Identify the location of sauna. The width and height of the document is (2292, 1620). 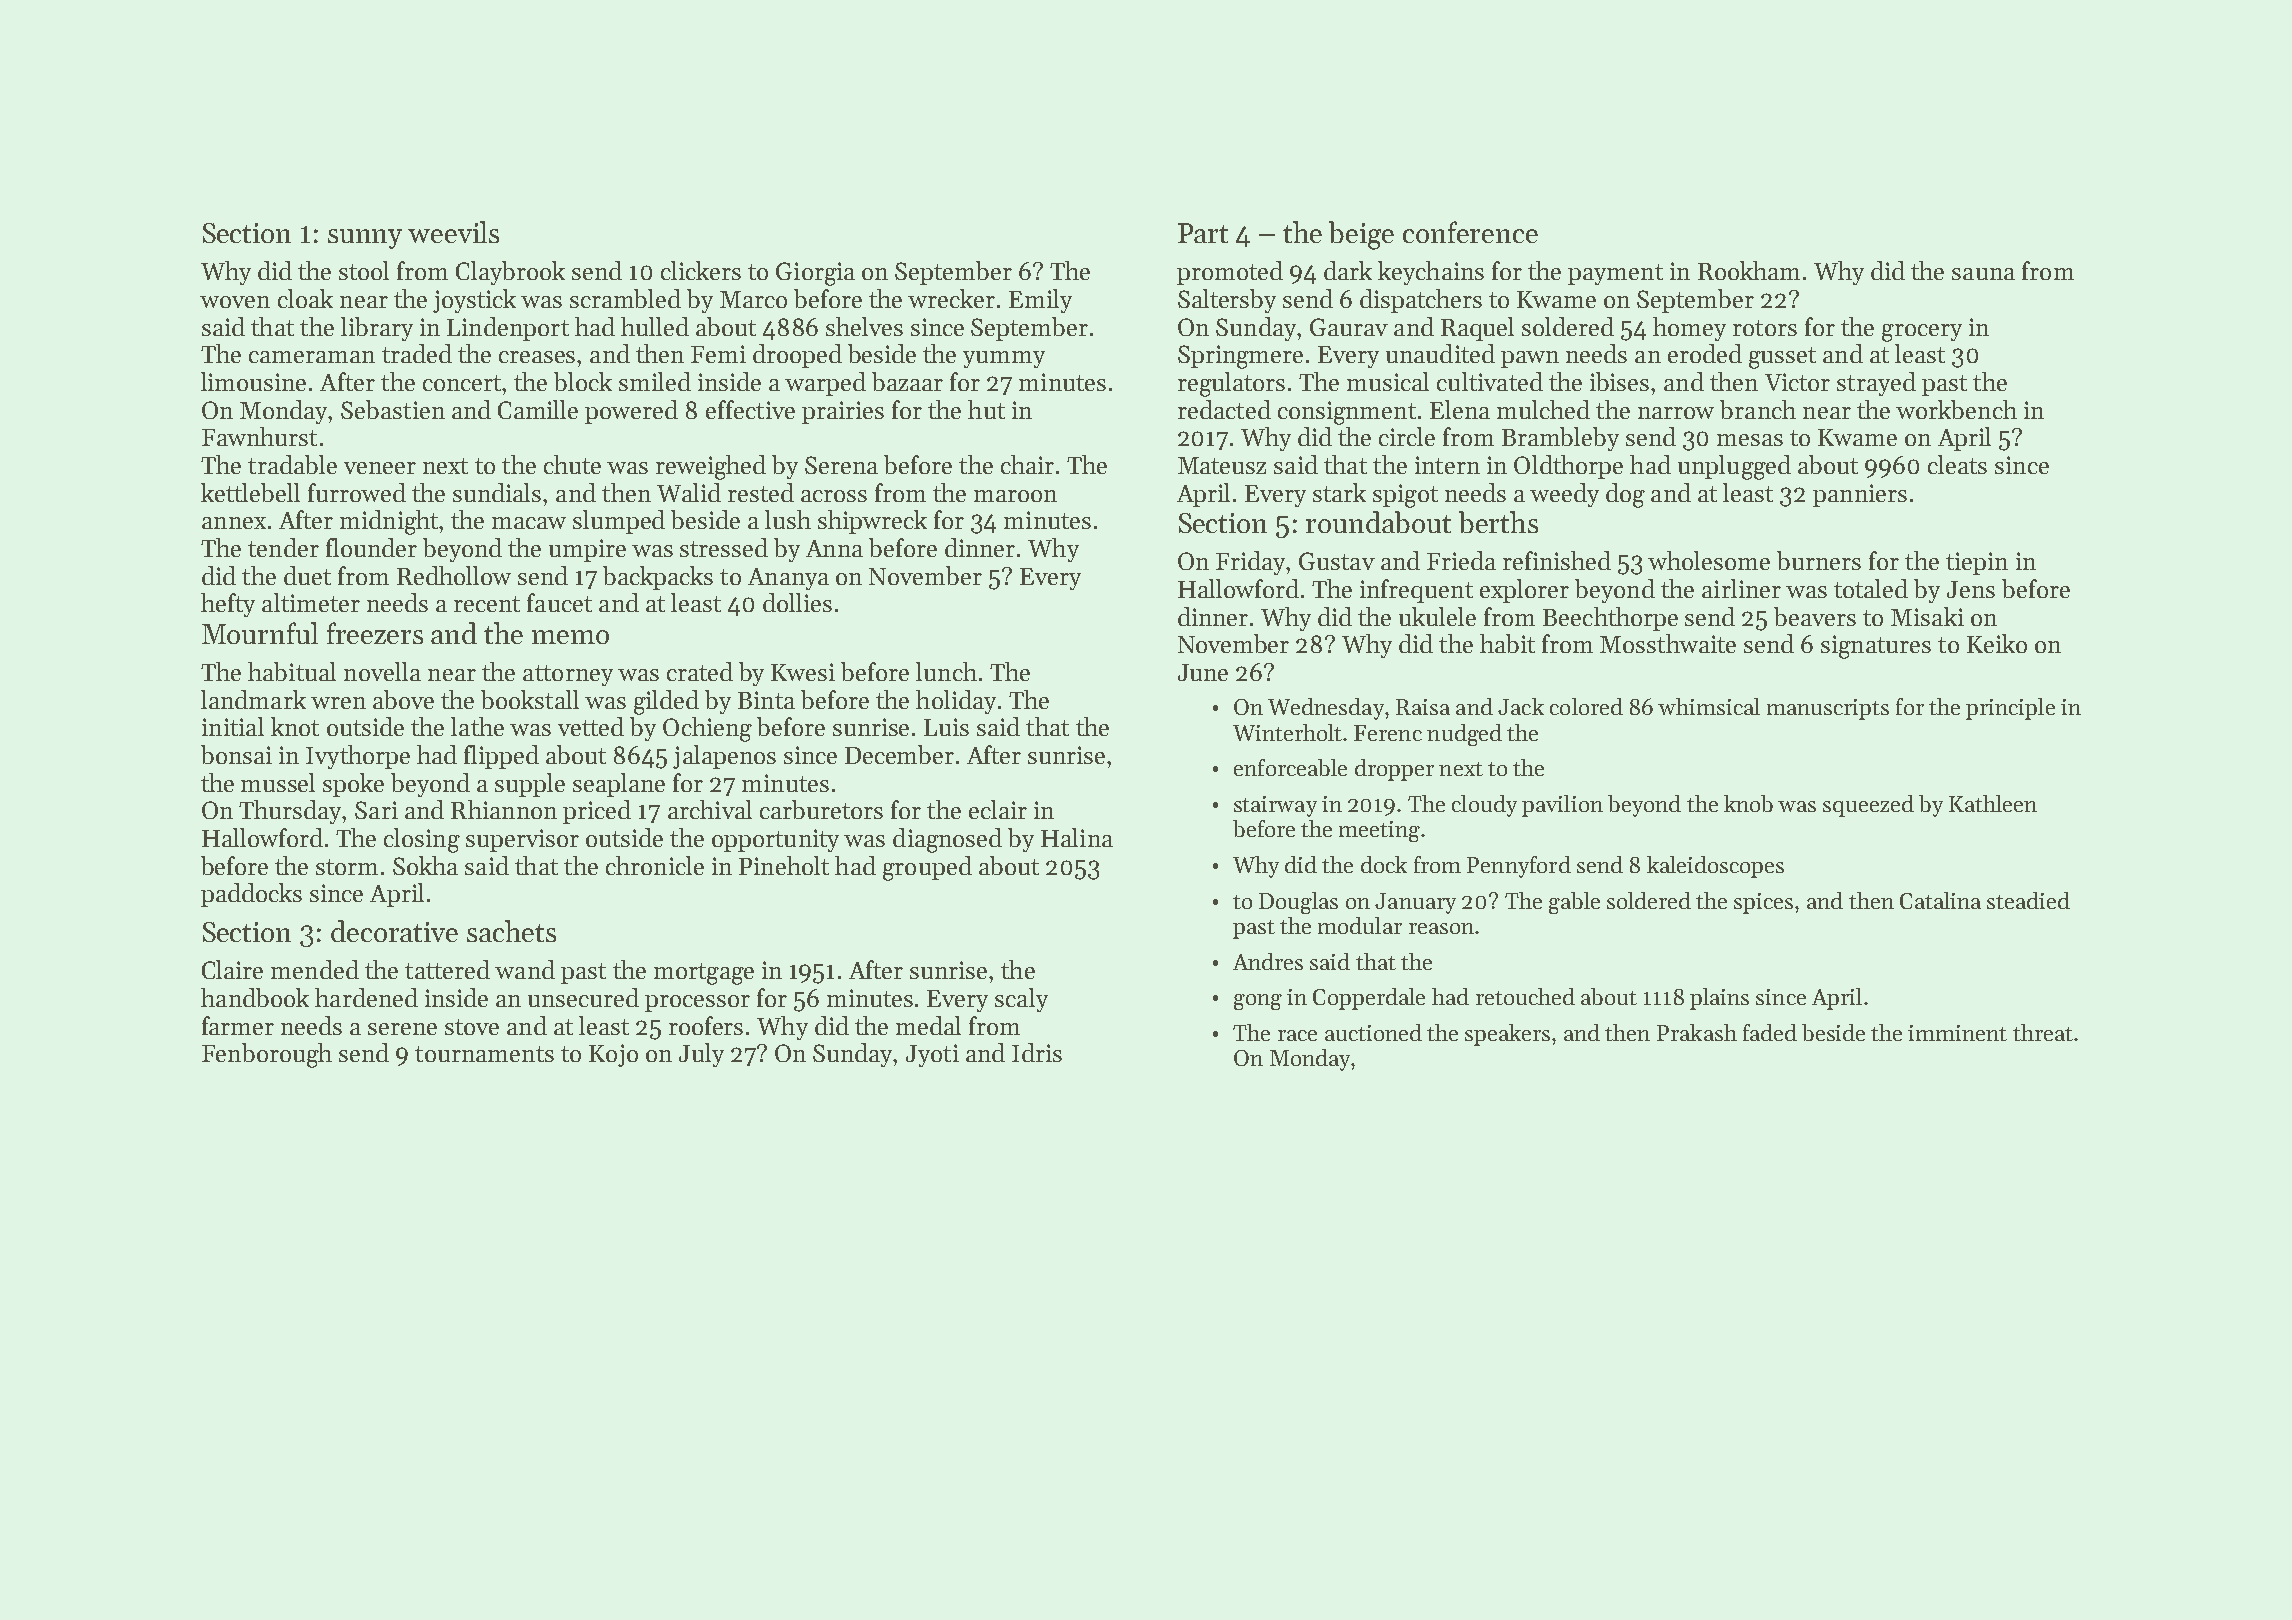
(1983, 274).
